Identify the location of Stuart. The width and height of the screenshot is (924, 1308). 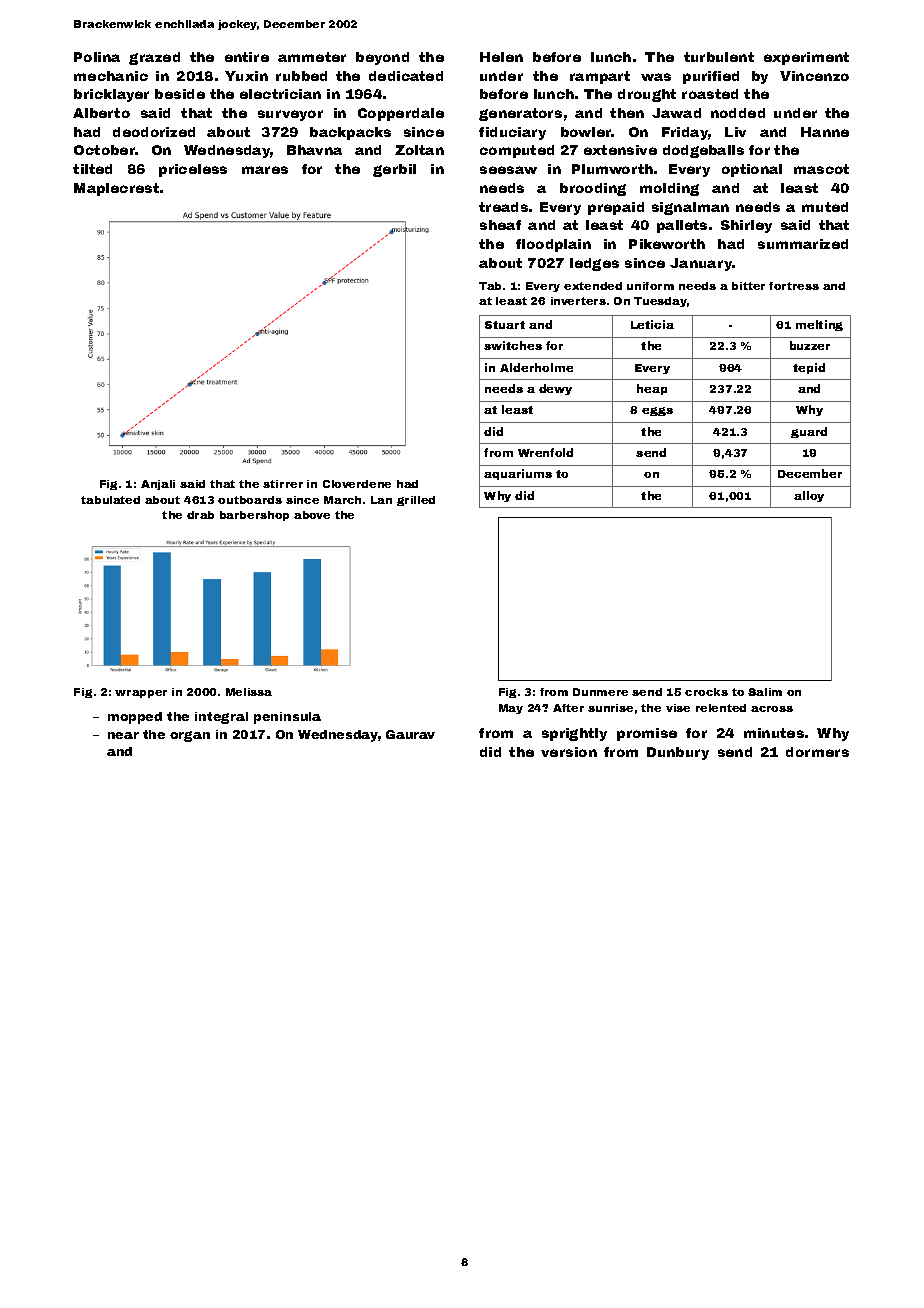
(505, 325).
